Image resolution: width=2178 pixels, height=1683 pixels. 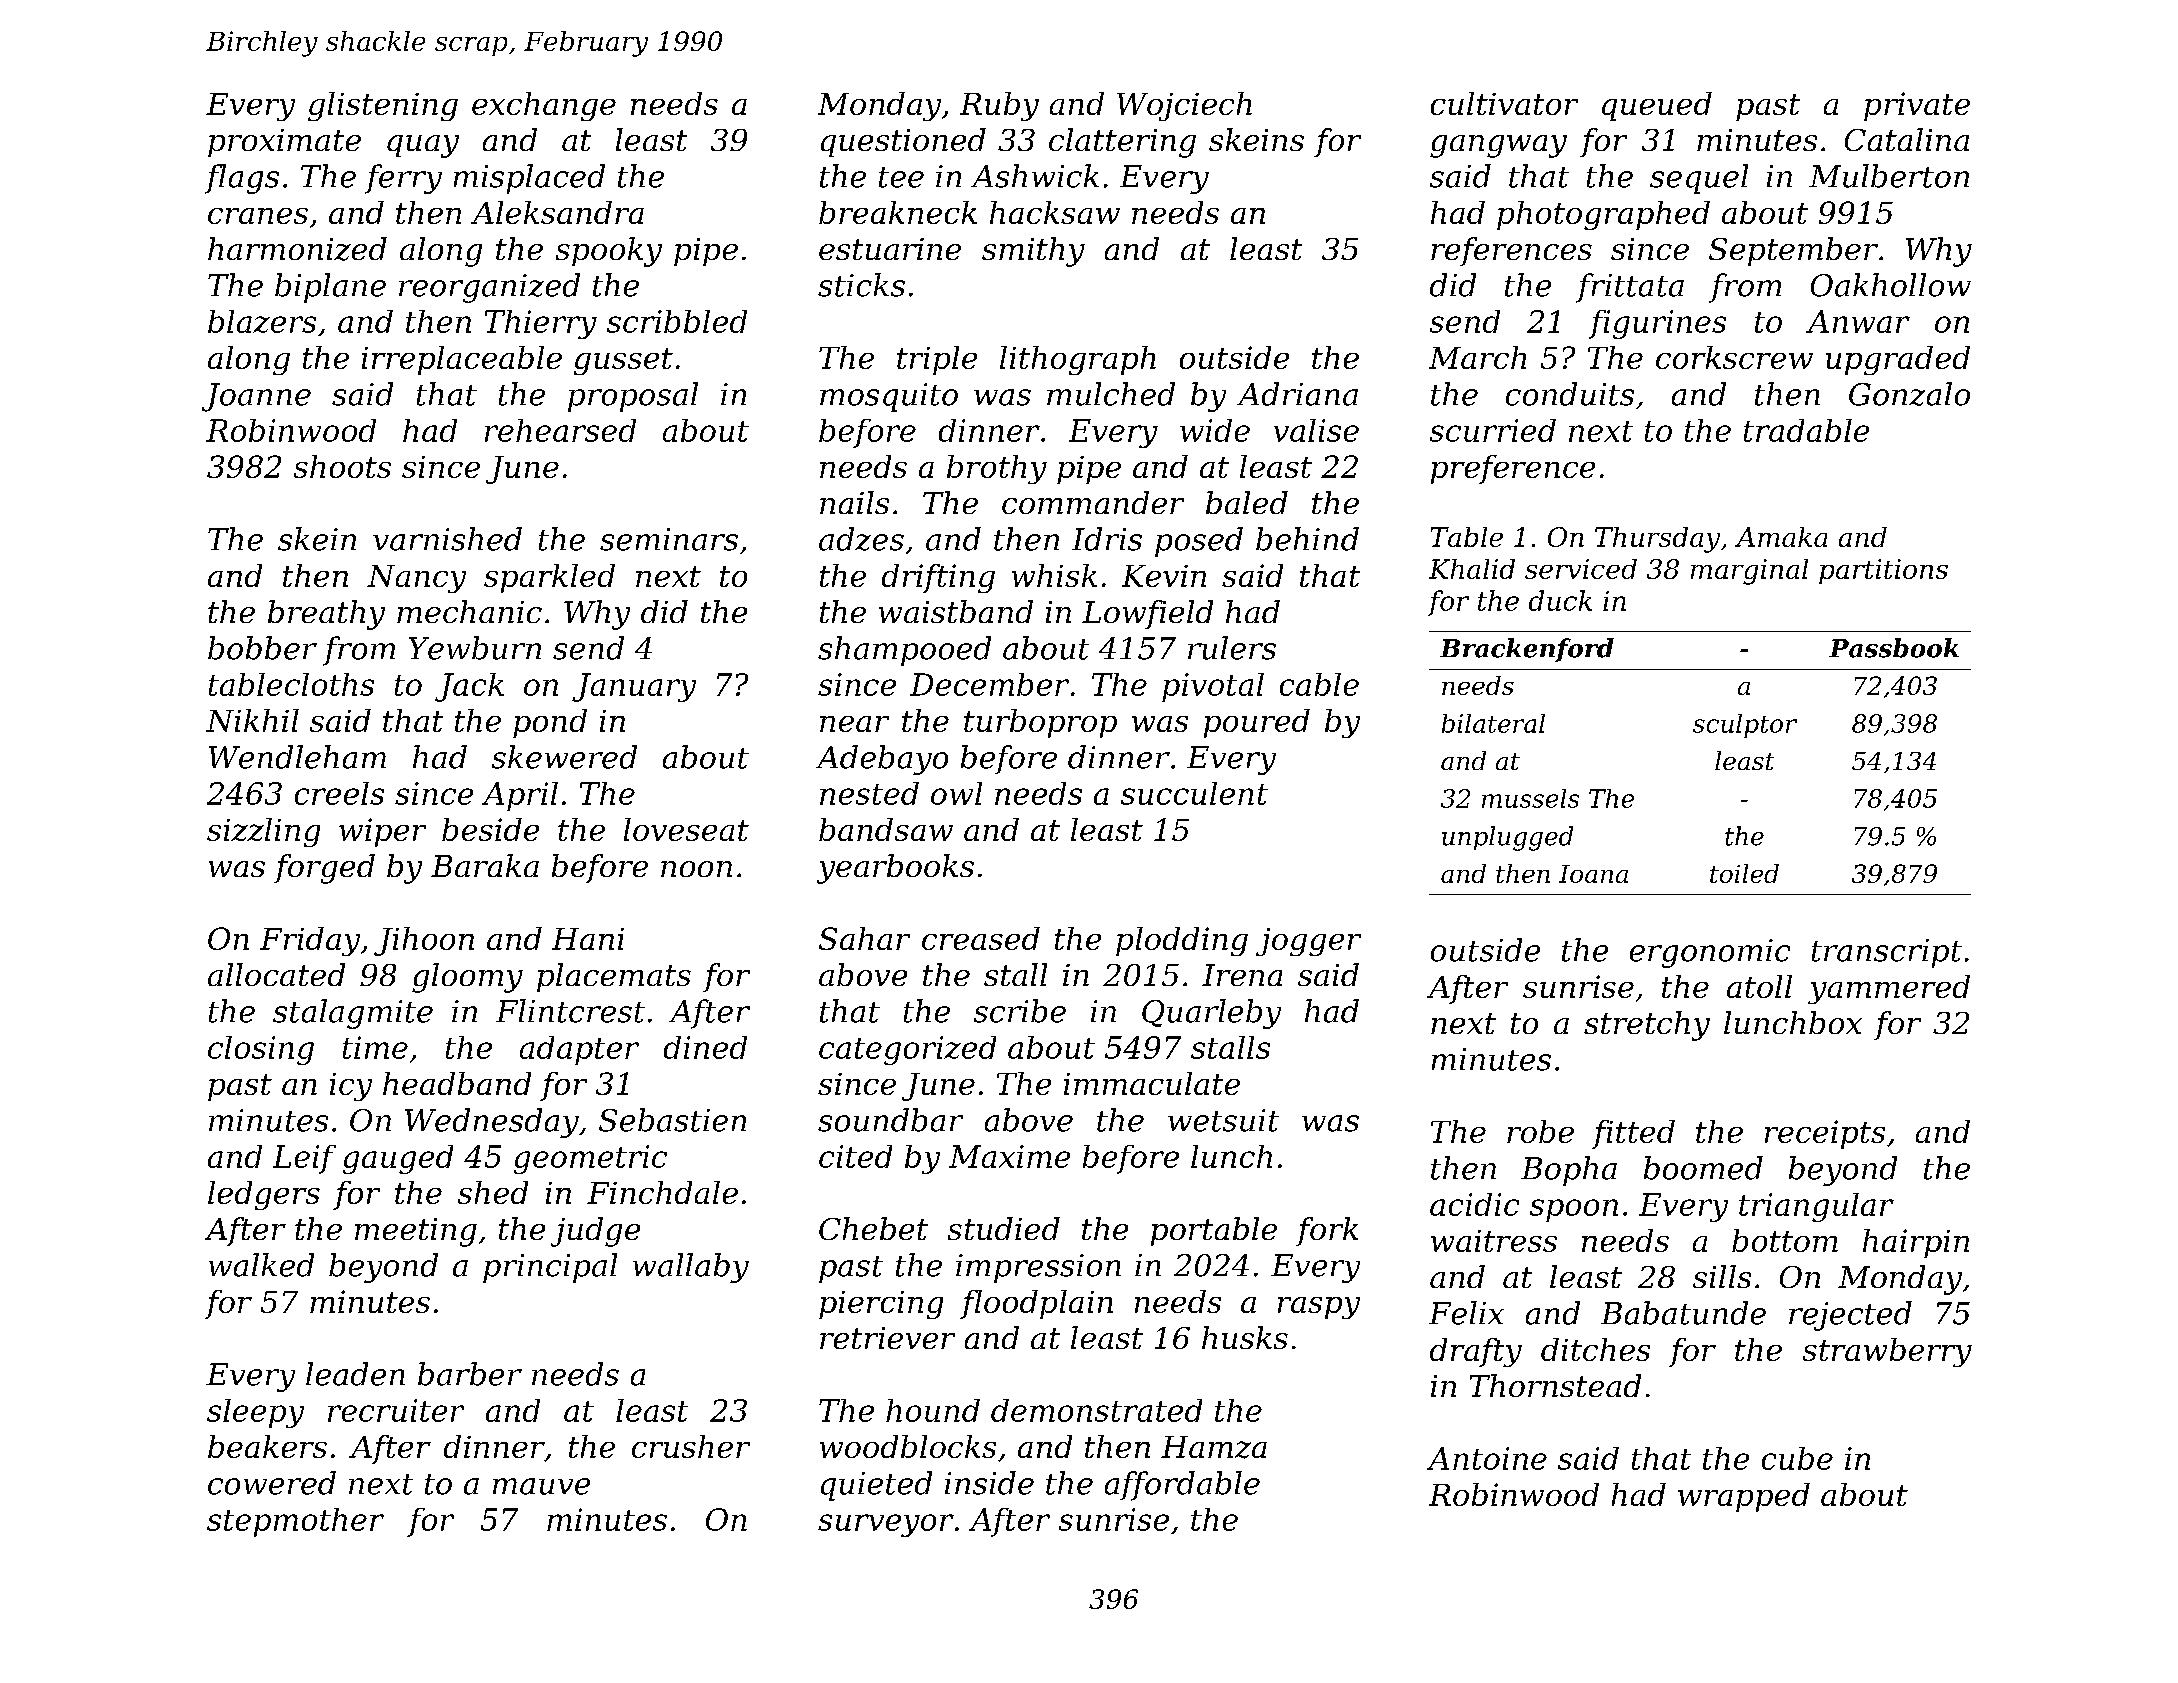 What do you see at coordinates (614, 977) in the screenshot?
I see `placemats` at bounding box center [614, 977].
